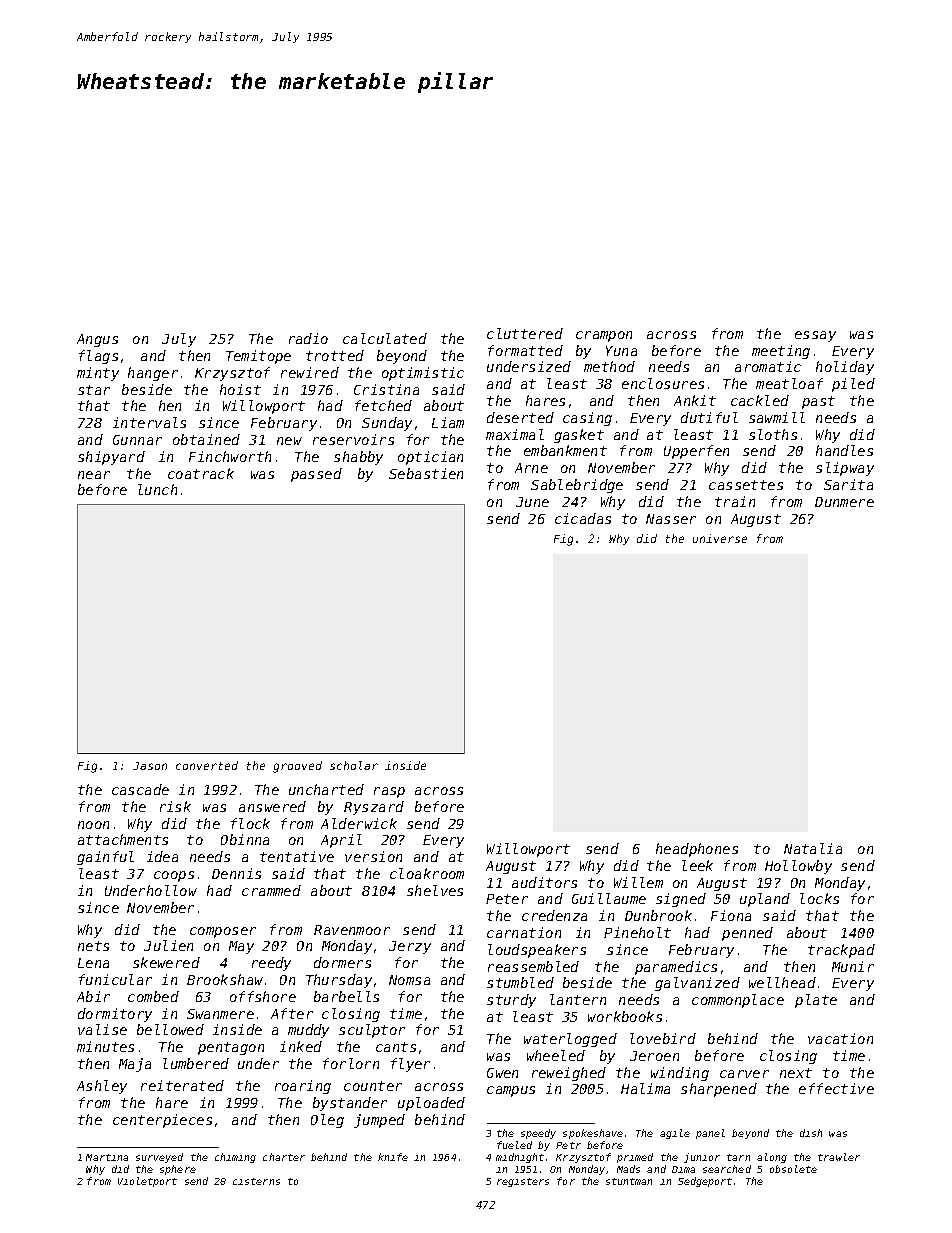  Describe the element at coordinates (844, 502) in the image. I see `Dunmere` at that location.
